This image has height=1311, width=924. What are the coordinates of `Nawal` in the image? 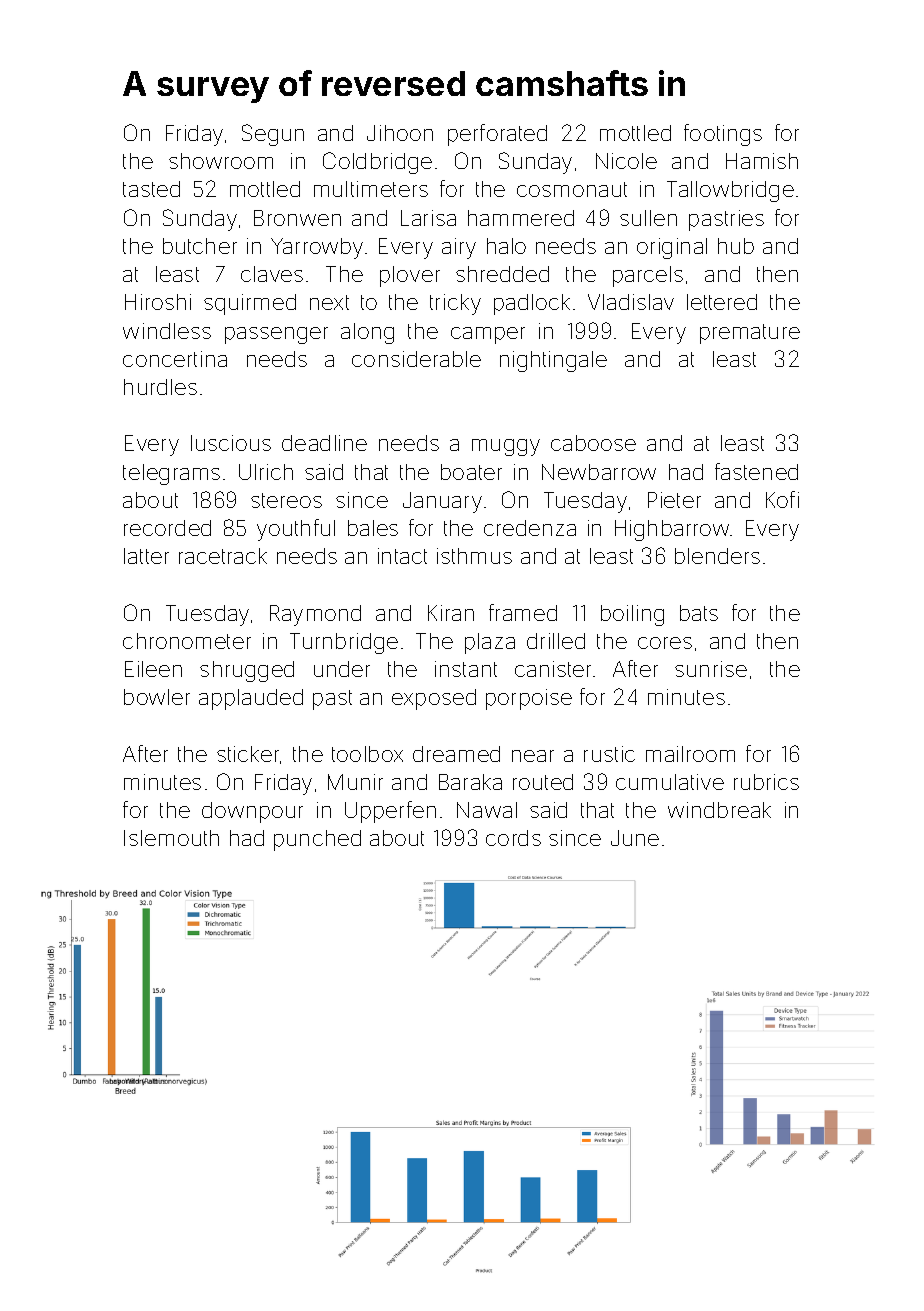 It's located at (487, 810).
